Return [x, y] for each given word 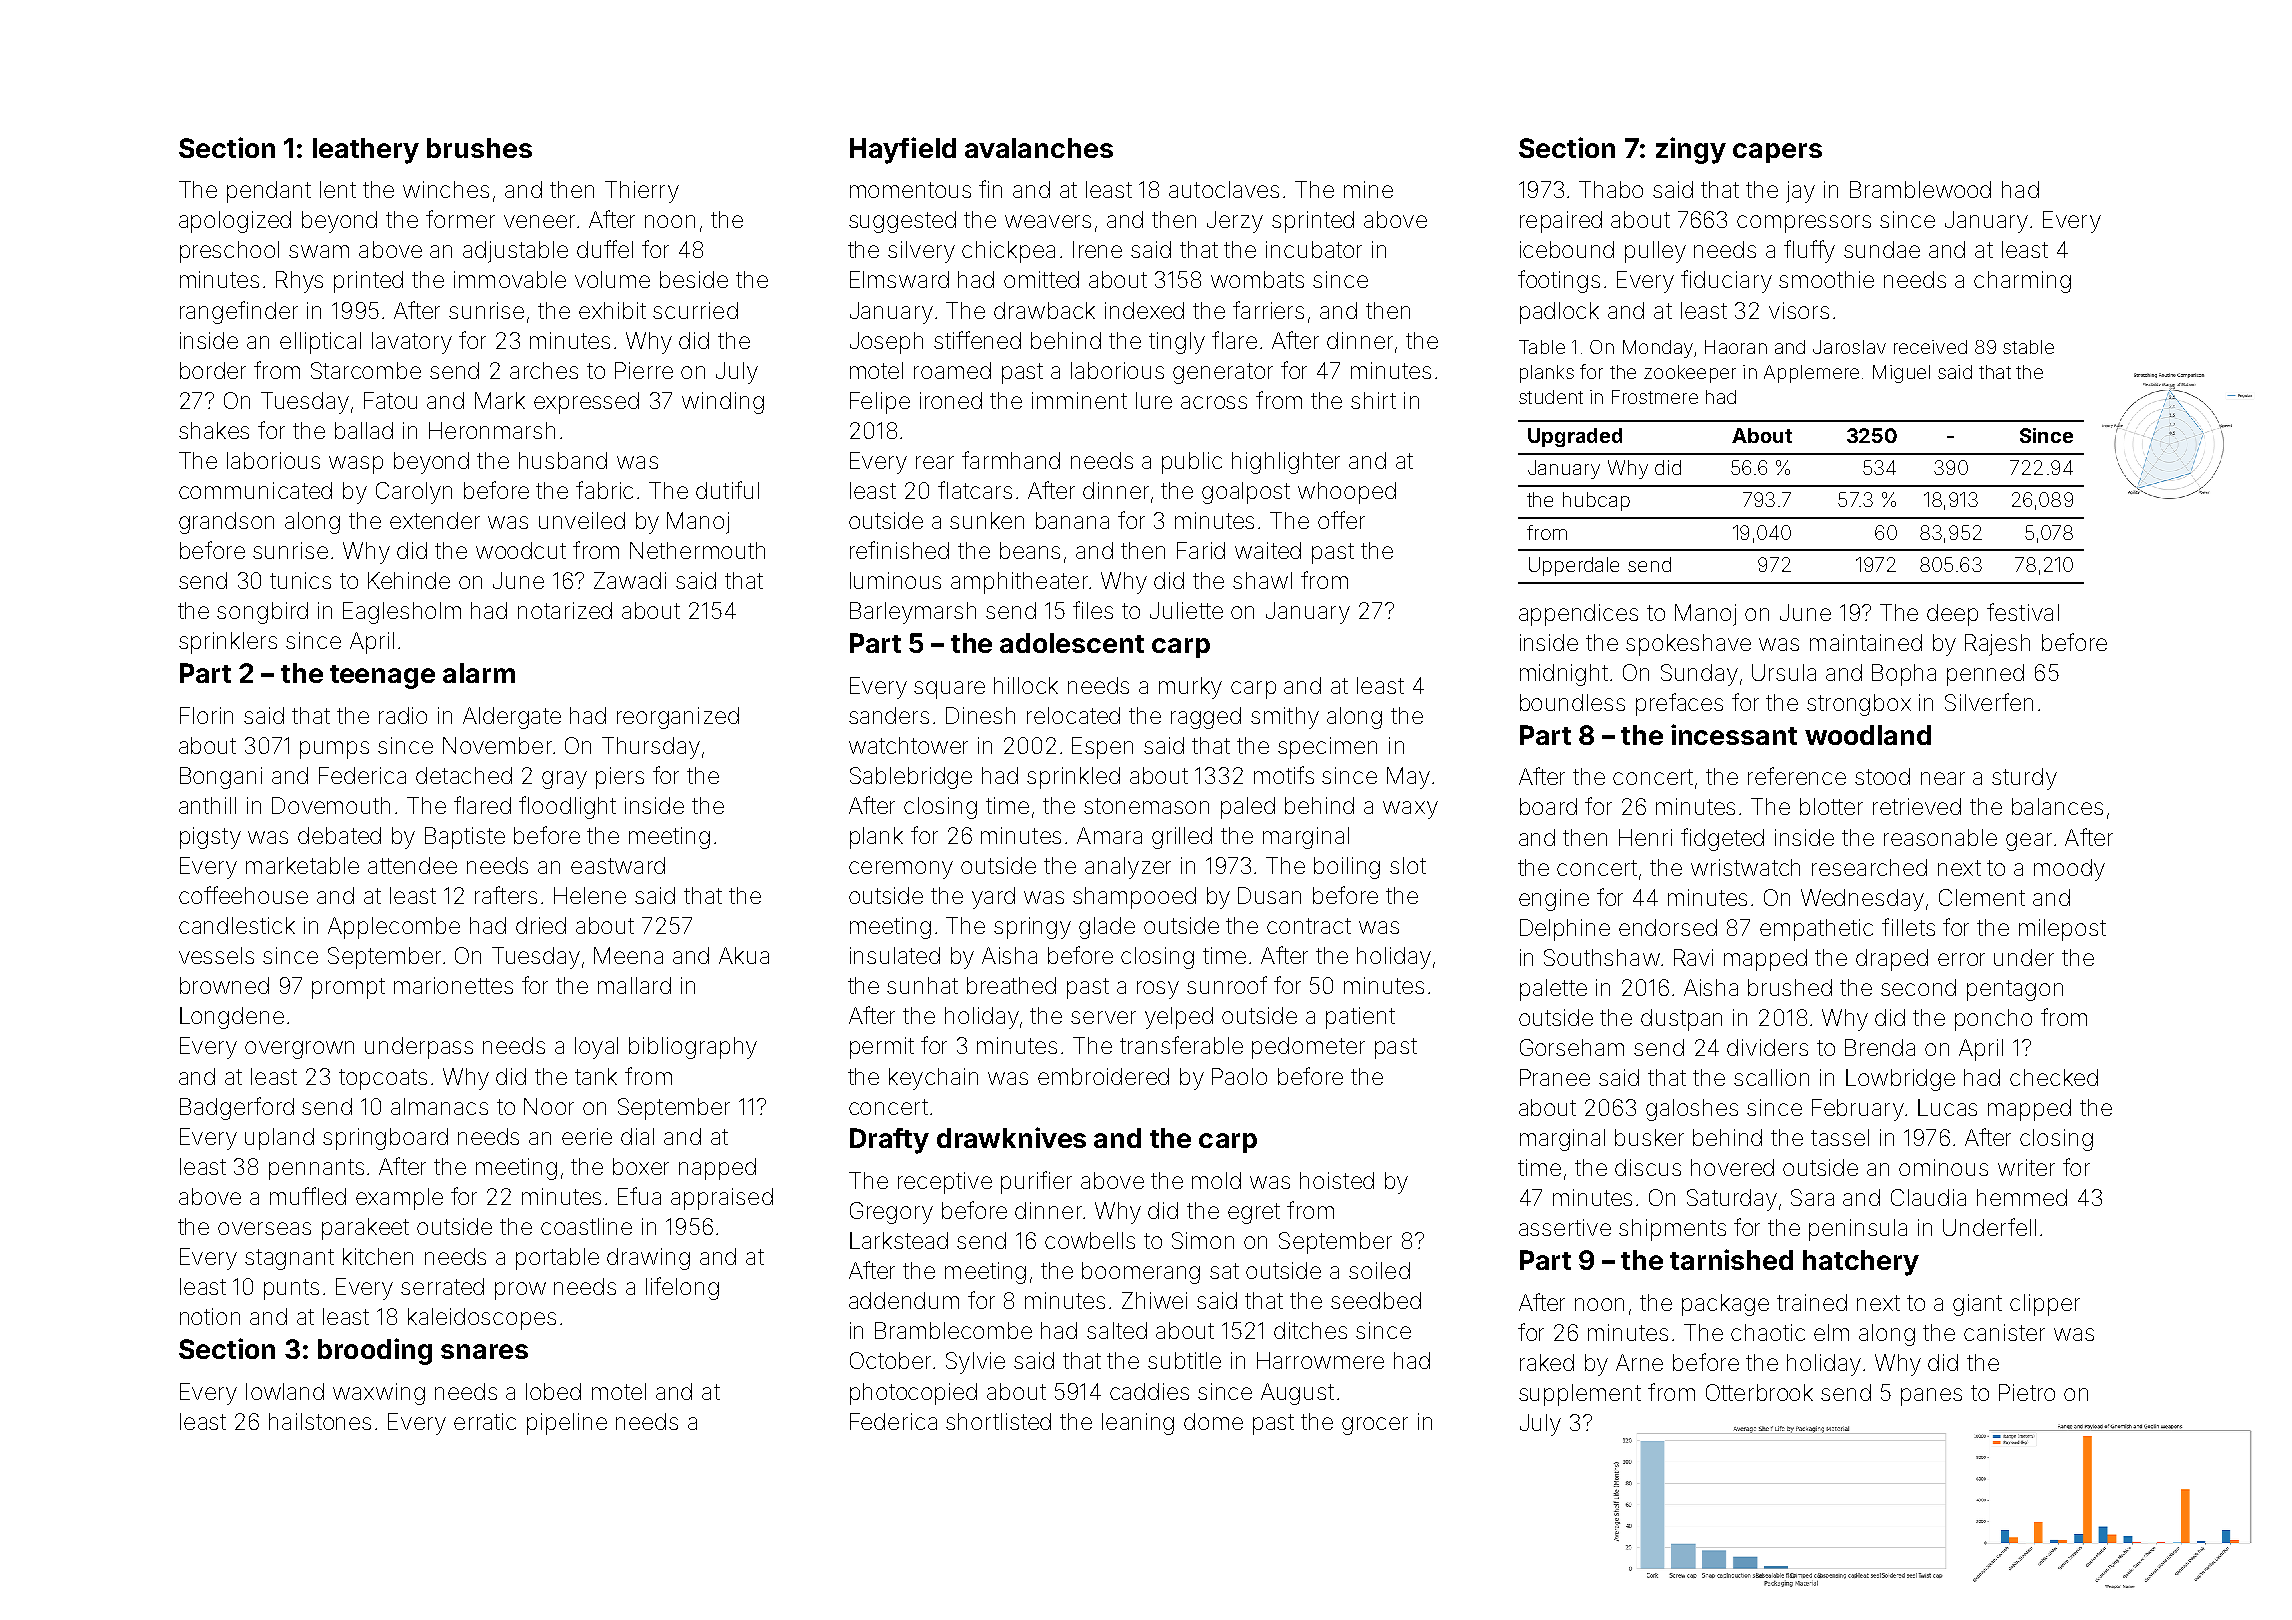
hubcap [1596, 501]
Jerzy [1235, 222]
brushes [479, 148]
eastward [618, 865]
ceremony [901, 870]
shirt [1373, 400]
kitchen [378, 1256]
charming [2022, 282]
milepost [2062, 930]
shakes [214, 430]
